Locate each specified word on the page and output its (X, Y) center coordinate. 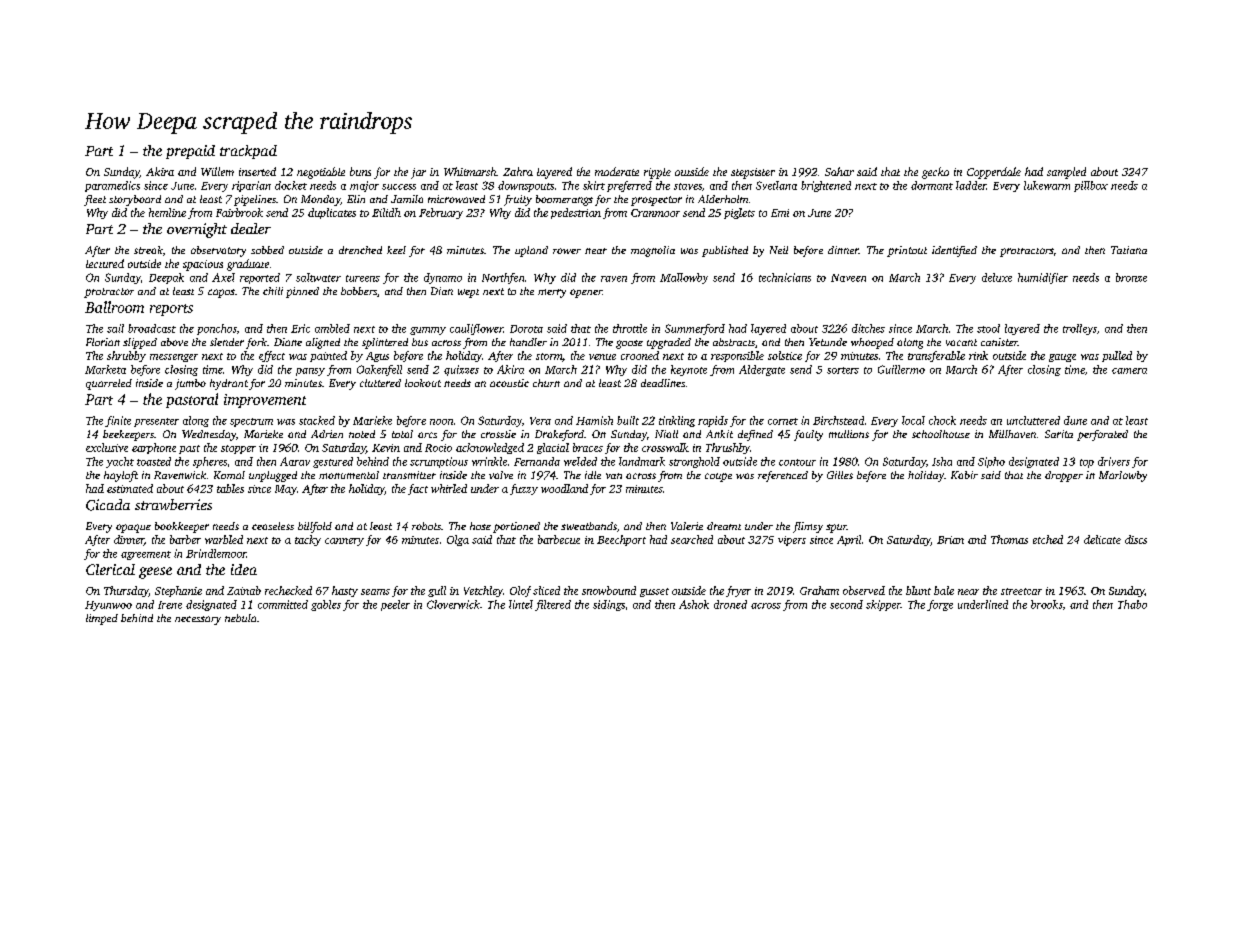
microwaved (456, 199)
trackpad (248, 152)
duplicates (332, 213)
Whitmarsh (470, 171)
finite (118, 421)
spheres (210, 462)
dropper (1064, 476)
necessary (198, 620)
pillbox (1091, 186)
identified (954, 251)
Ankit (719, 434)
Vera (540, 421)
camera (1129, 371)
